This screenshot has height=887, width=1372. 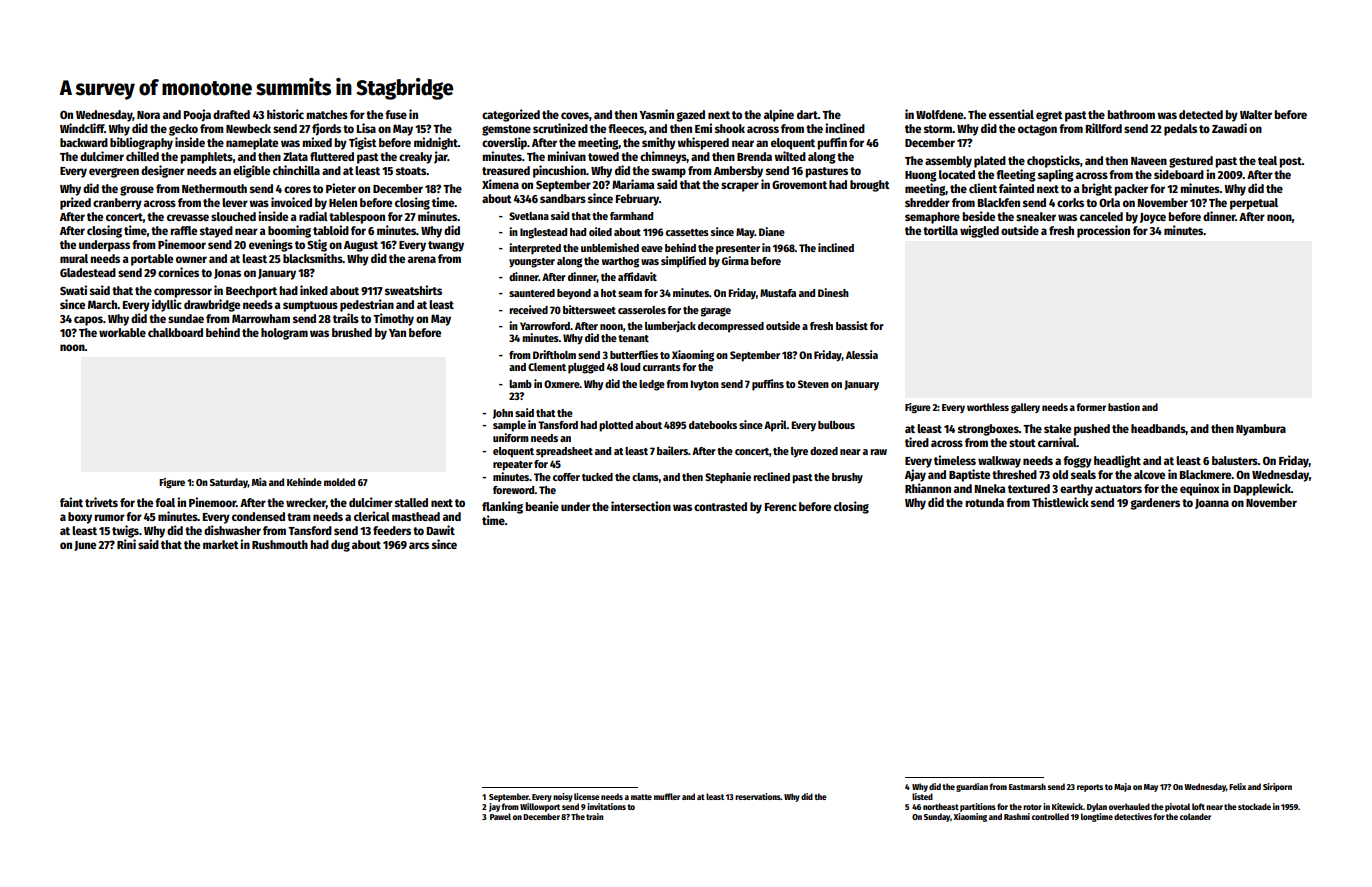 What do you see at coordinates (852, 325) in the screenshot?
I see `bassist` at bounding box center [852, 325].
